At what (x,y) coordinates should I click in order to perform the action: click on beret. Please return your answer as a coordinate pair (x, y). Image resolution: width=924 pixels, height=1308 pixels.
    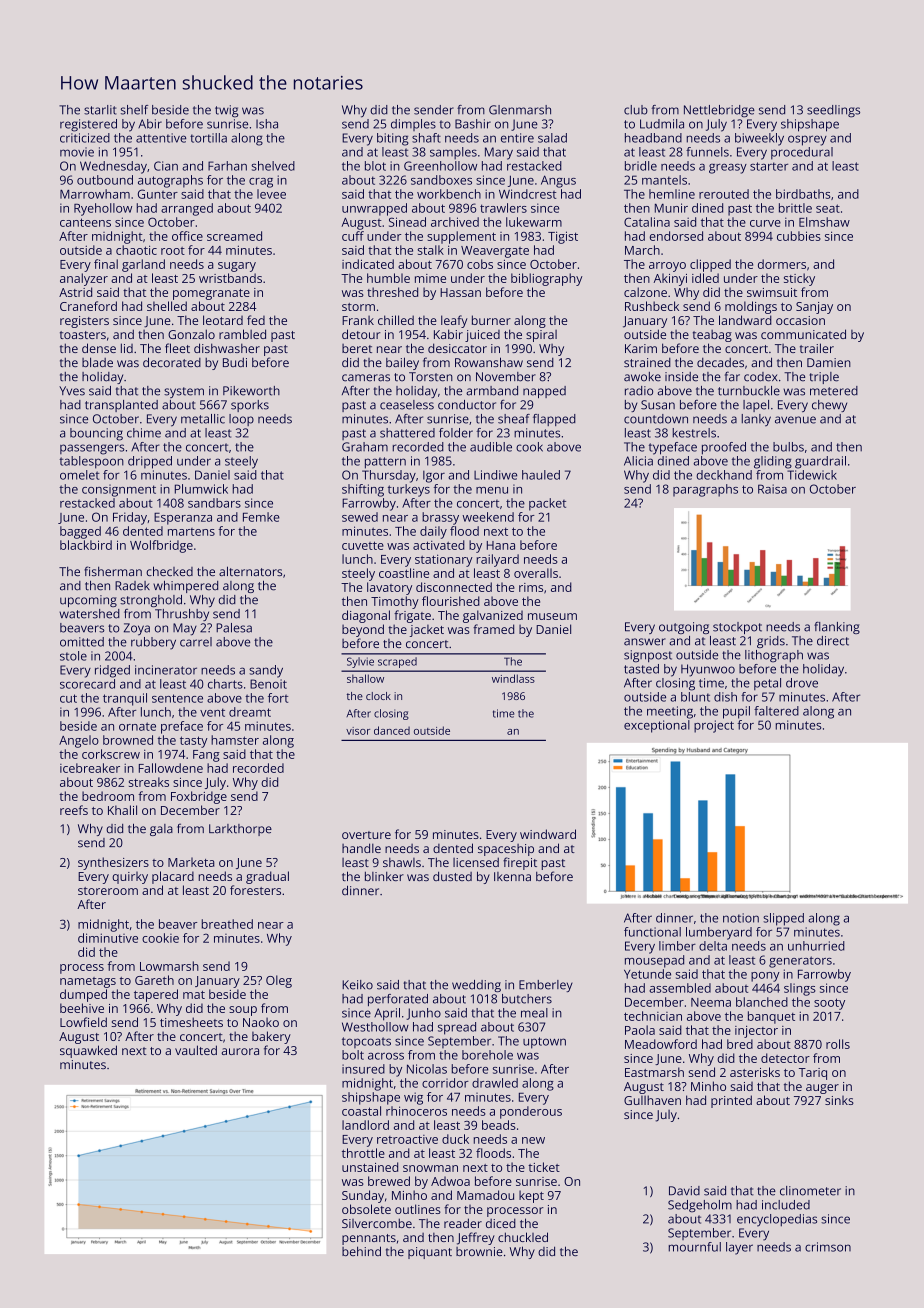
    Looking at the image, I should click on (357, 348).
